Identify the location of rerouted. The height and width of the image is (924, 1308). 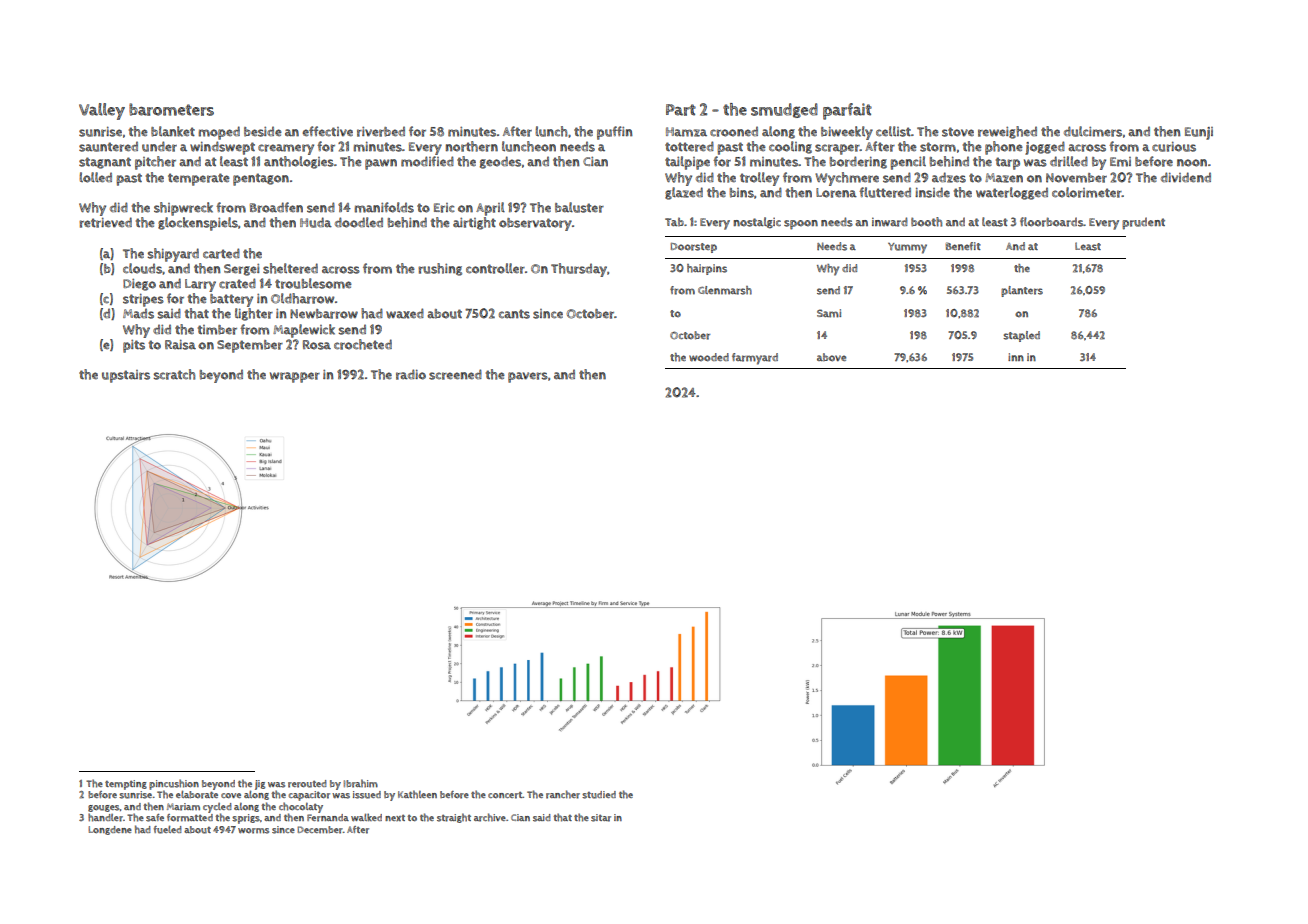
(307, 784).
